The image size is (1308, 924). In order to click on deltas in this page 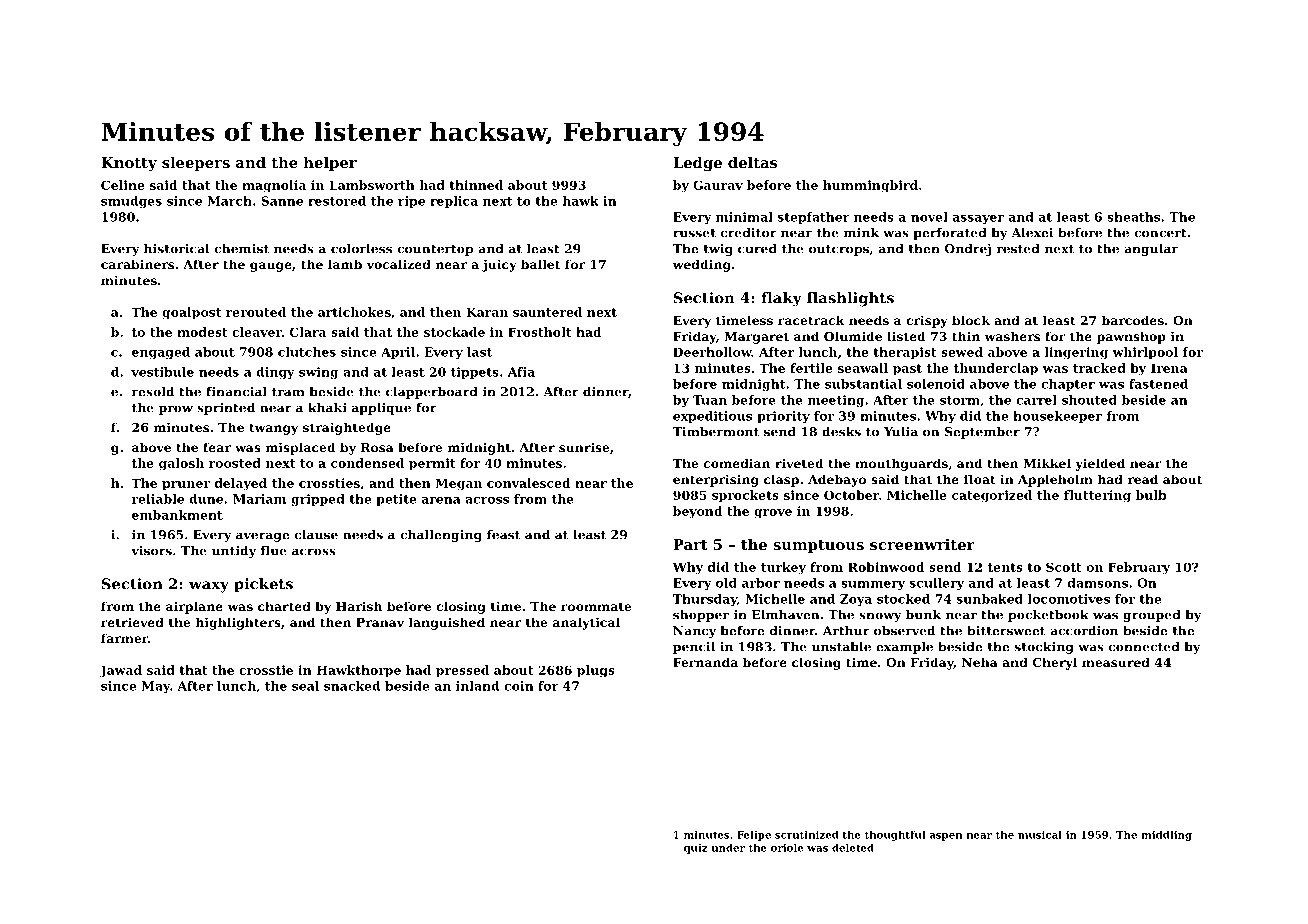, I will do `click(752, 162)`.
